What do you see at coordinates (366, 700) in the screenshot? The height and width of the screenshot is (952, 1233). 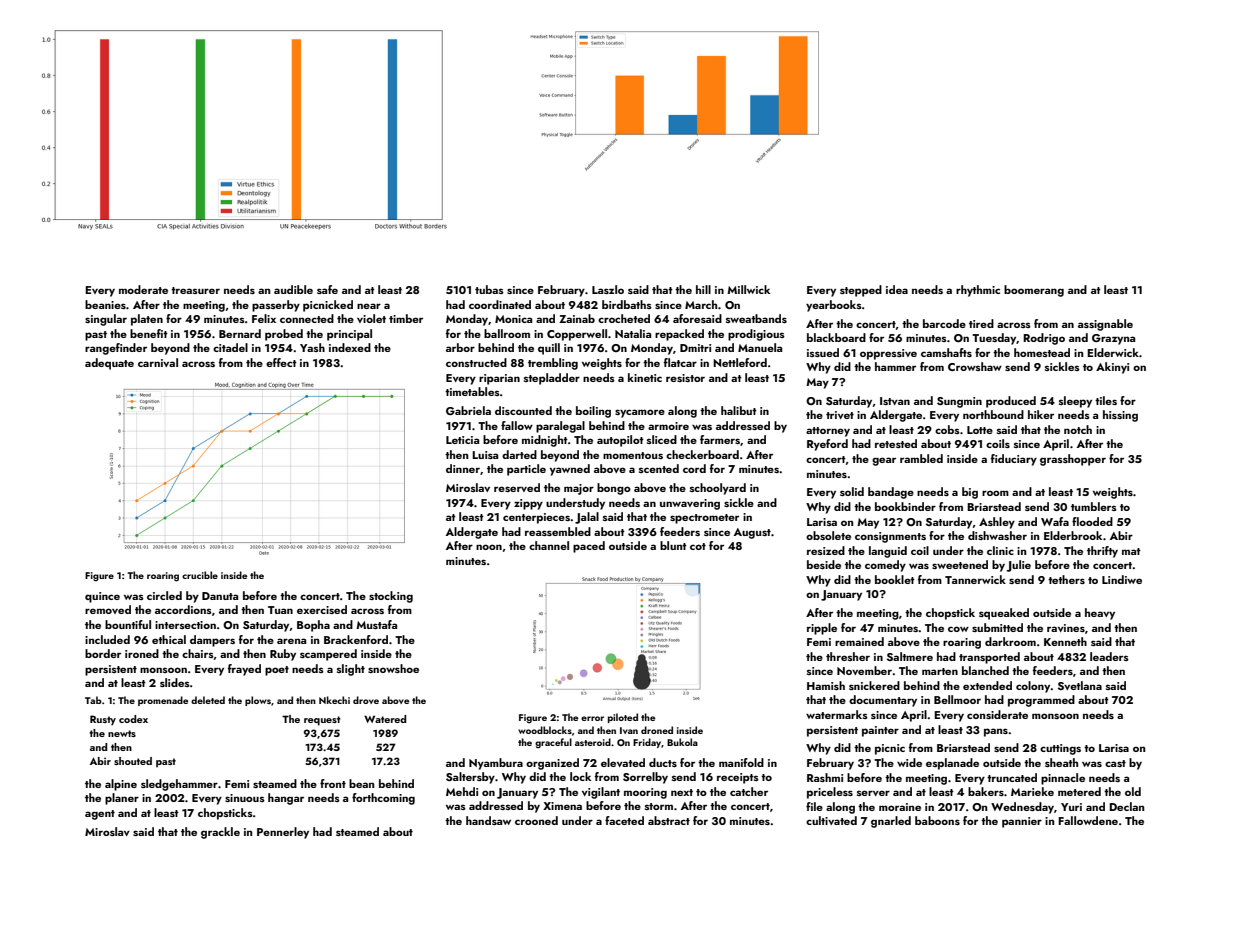 I see `drove` at bounding box center [366, 700].
